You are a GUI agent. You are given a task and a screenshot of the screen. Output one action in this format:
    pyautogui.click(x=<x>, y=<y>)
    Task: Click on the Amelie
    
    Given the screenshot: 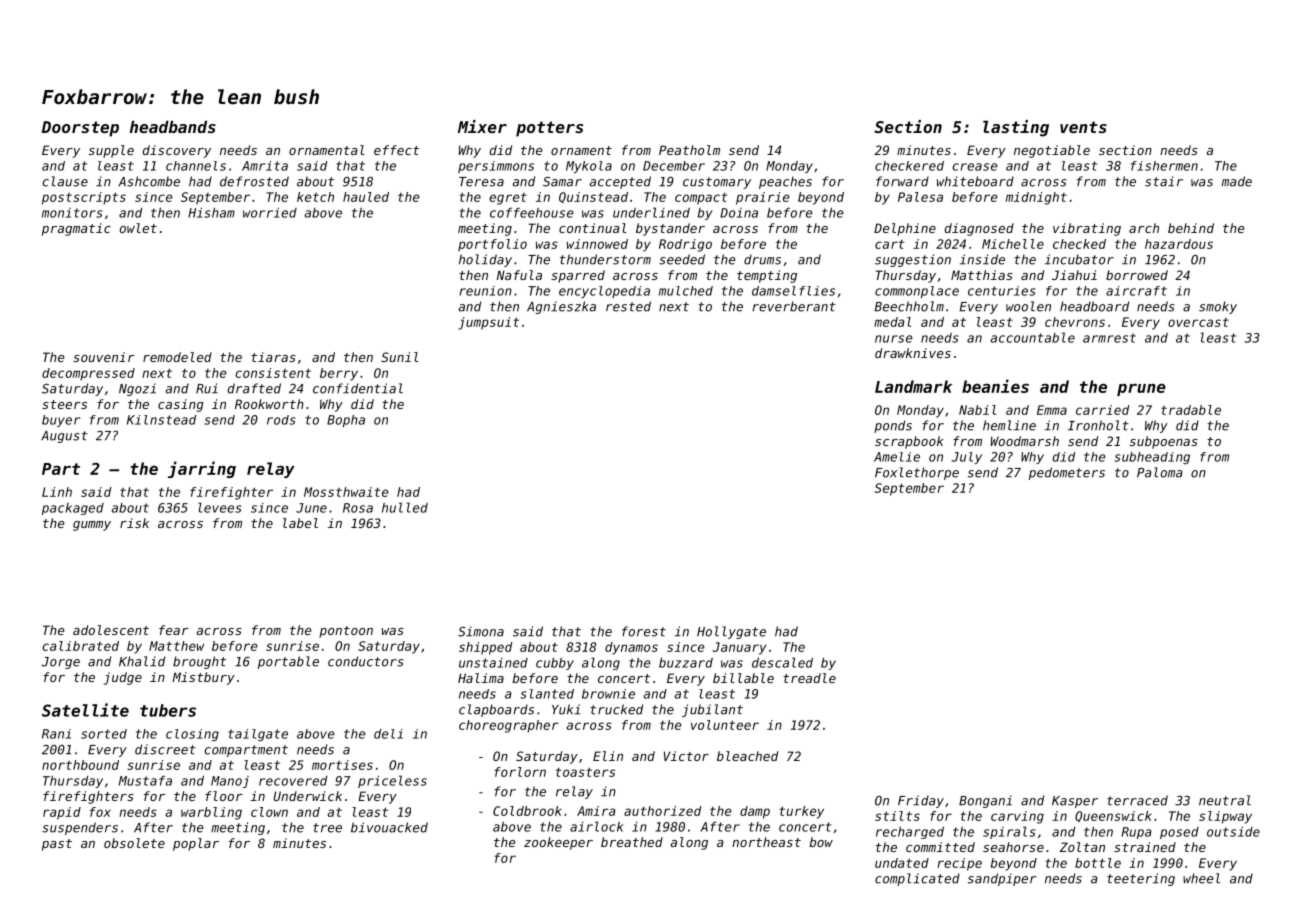 What is the action you would take?
    pyautogui.click(x=897, y=457)
